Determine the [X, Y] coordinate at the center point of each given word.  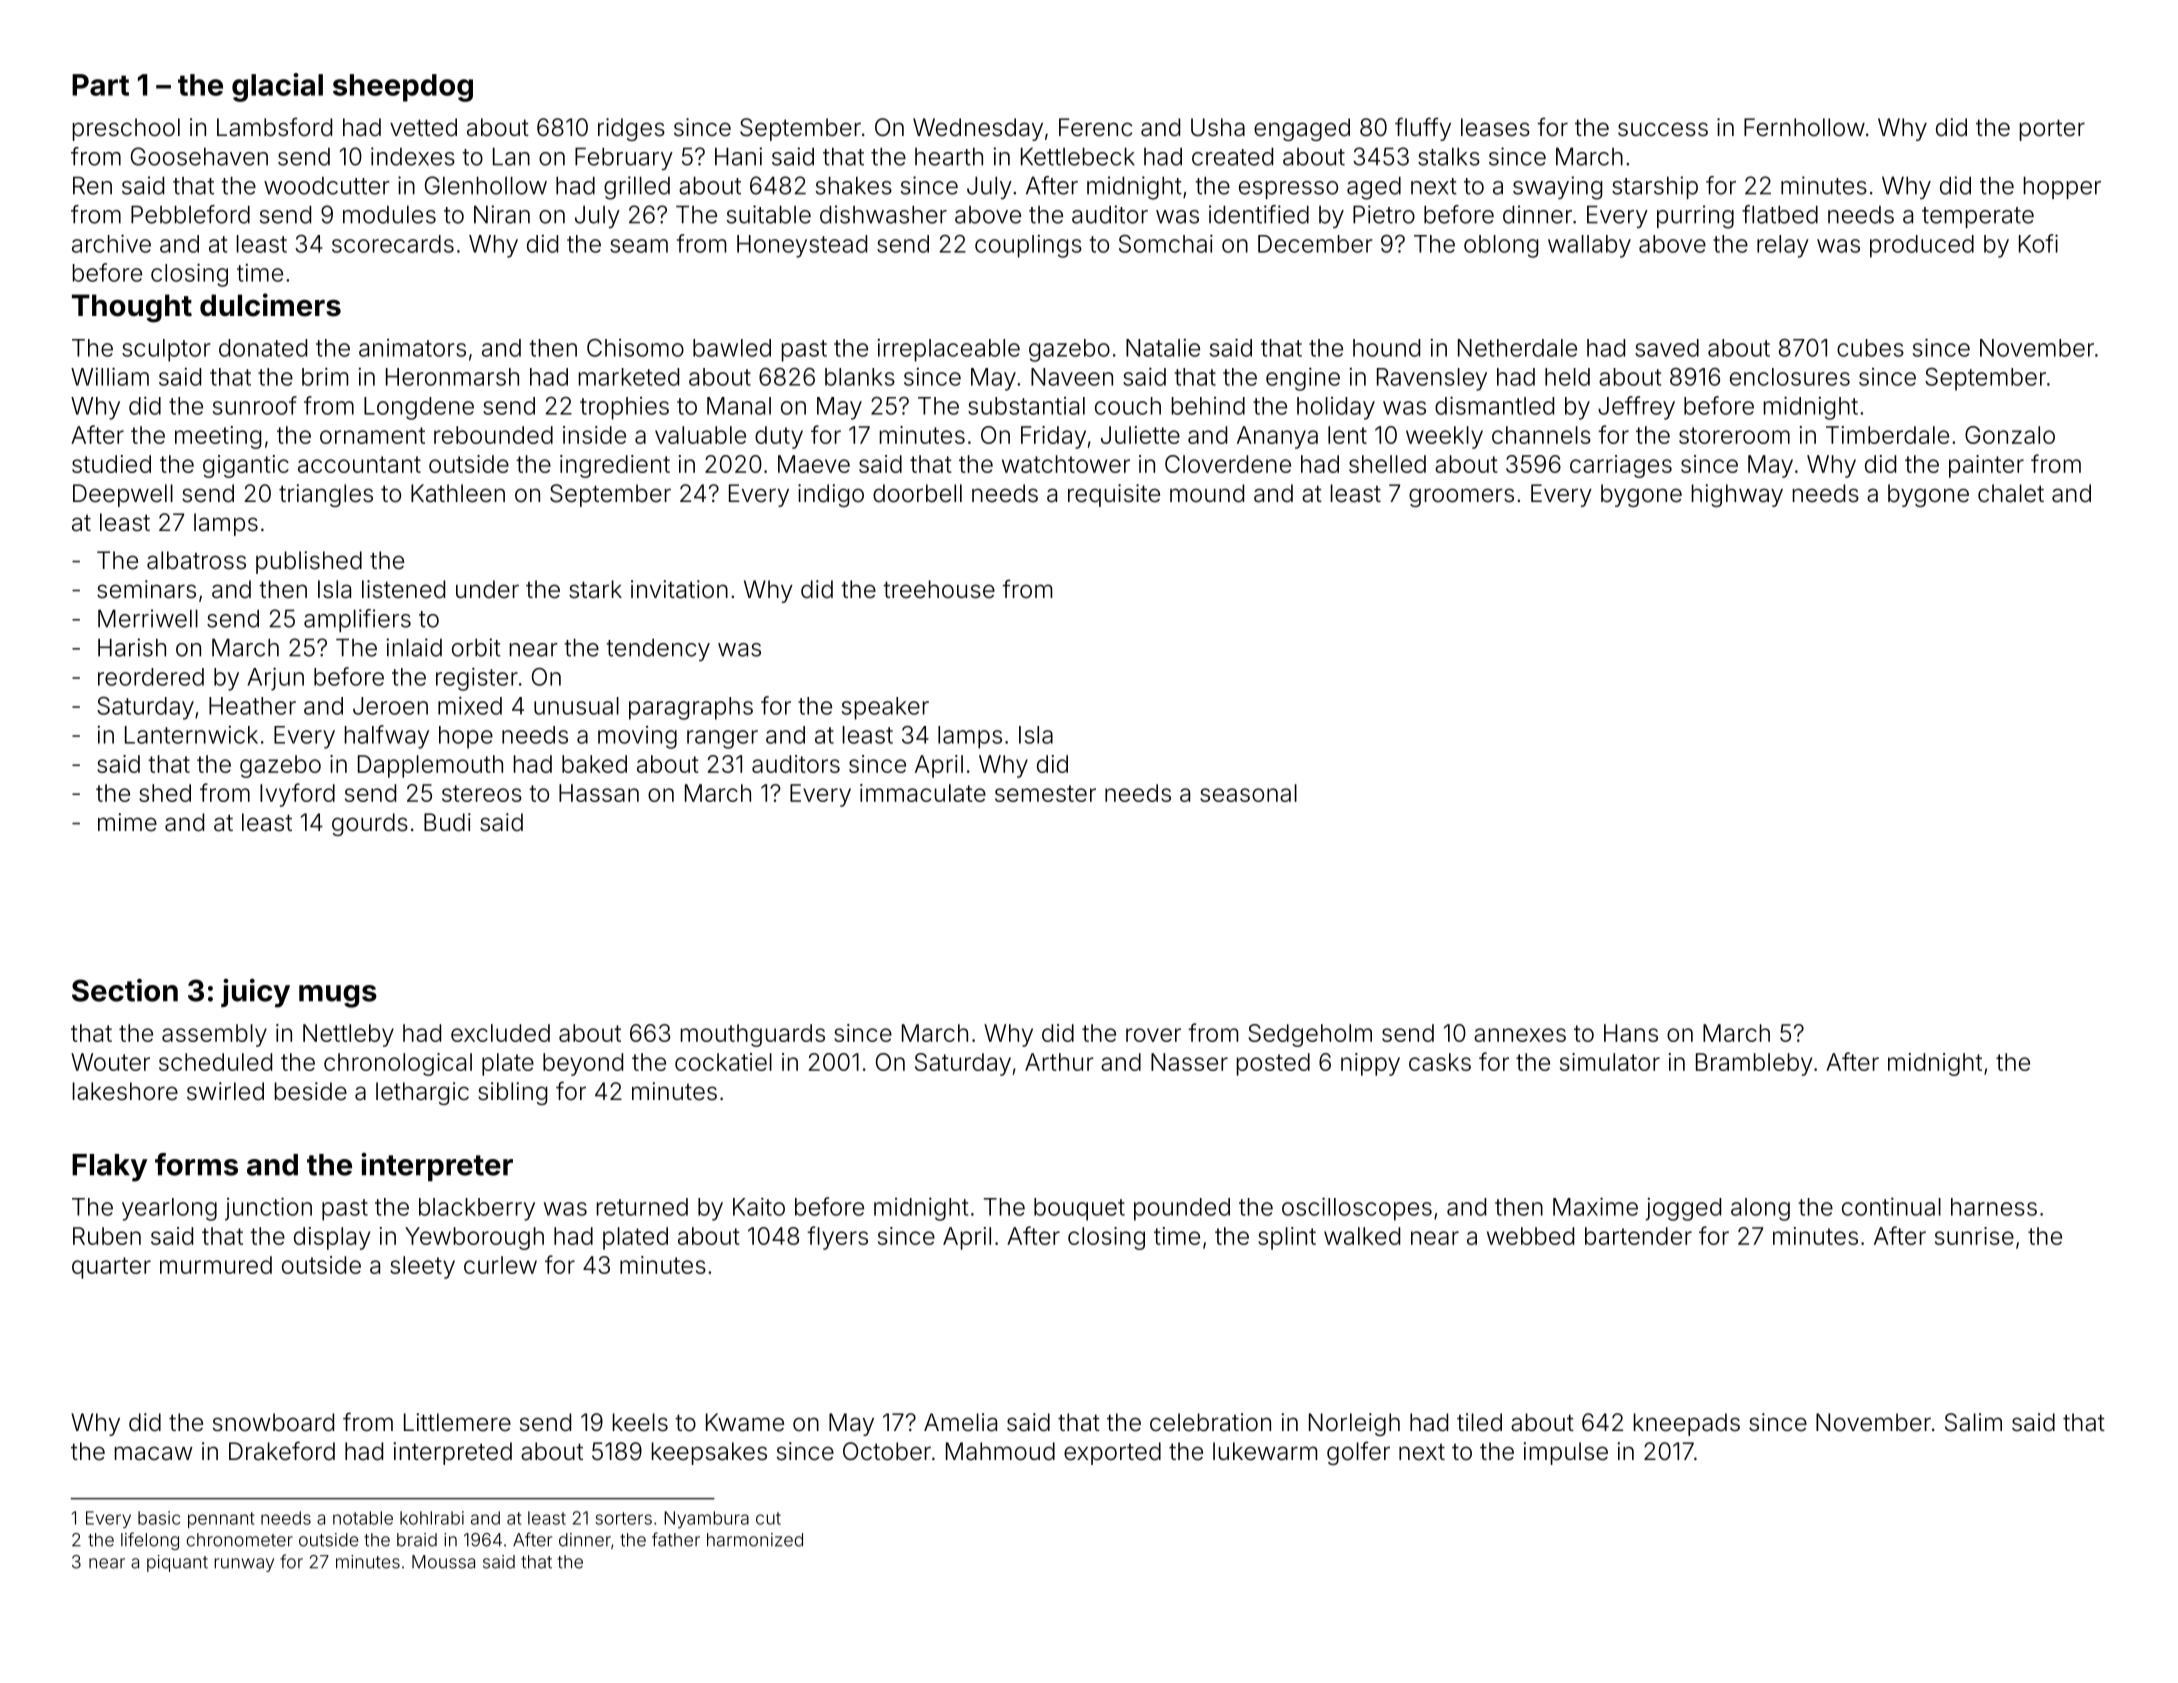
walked [1362, 1236]
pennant [221, 1520]
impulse [1565, 1453]
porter [2052, 130]
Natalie [1163, 348]
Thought [132, 308]
